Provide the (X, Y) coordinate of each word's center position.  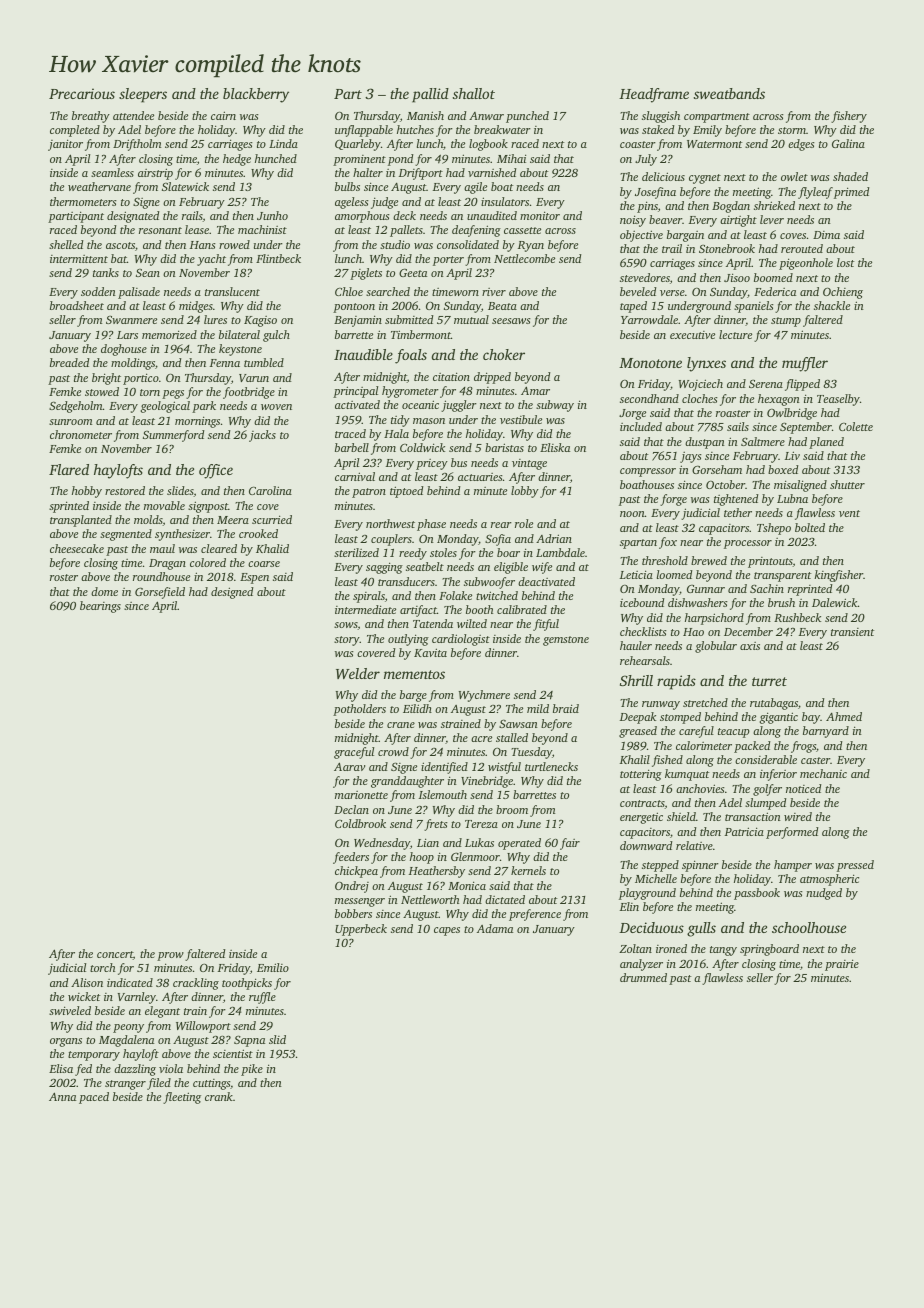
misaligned (800, 486)
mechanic (823, 773)
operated (519, 844)
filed (159, 1084)
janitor (65, 145)
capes (447, 931)
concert (115, 955)
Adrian (554, 538)
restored (125, 490)
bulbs (347, 186)
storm (792, 130)
